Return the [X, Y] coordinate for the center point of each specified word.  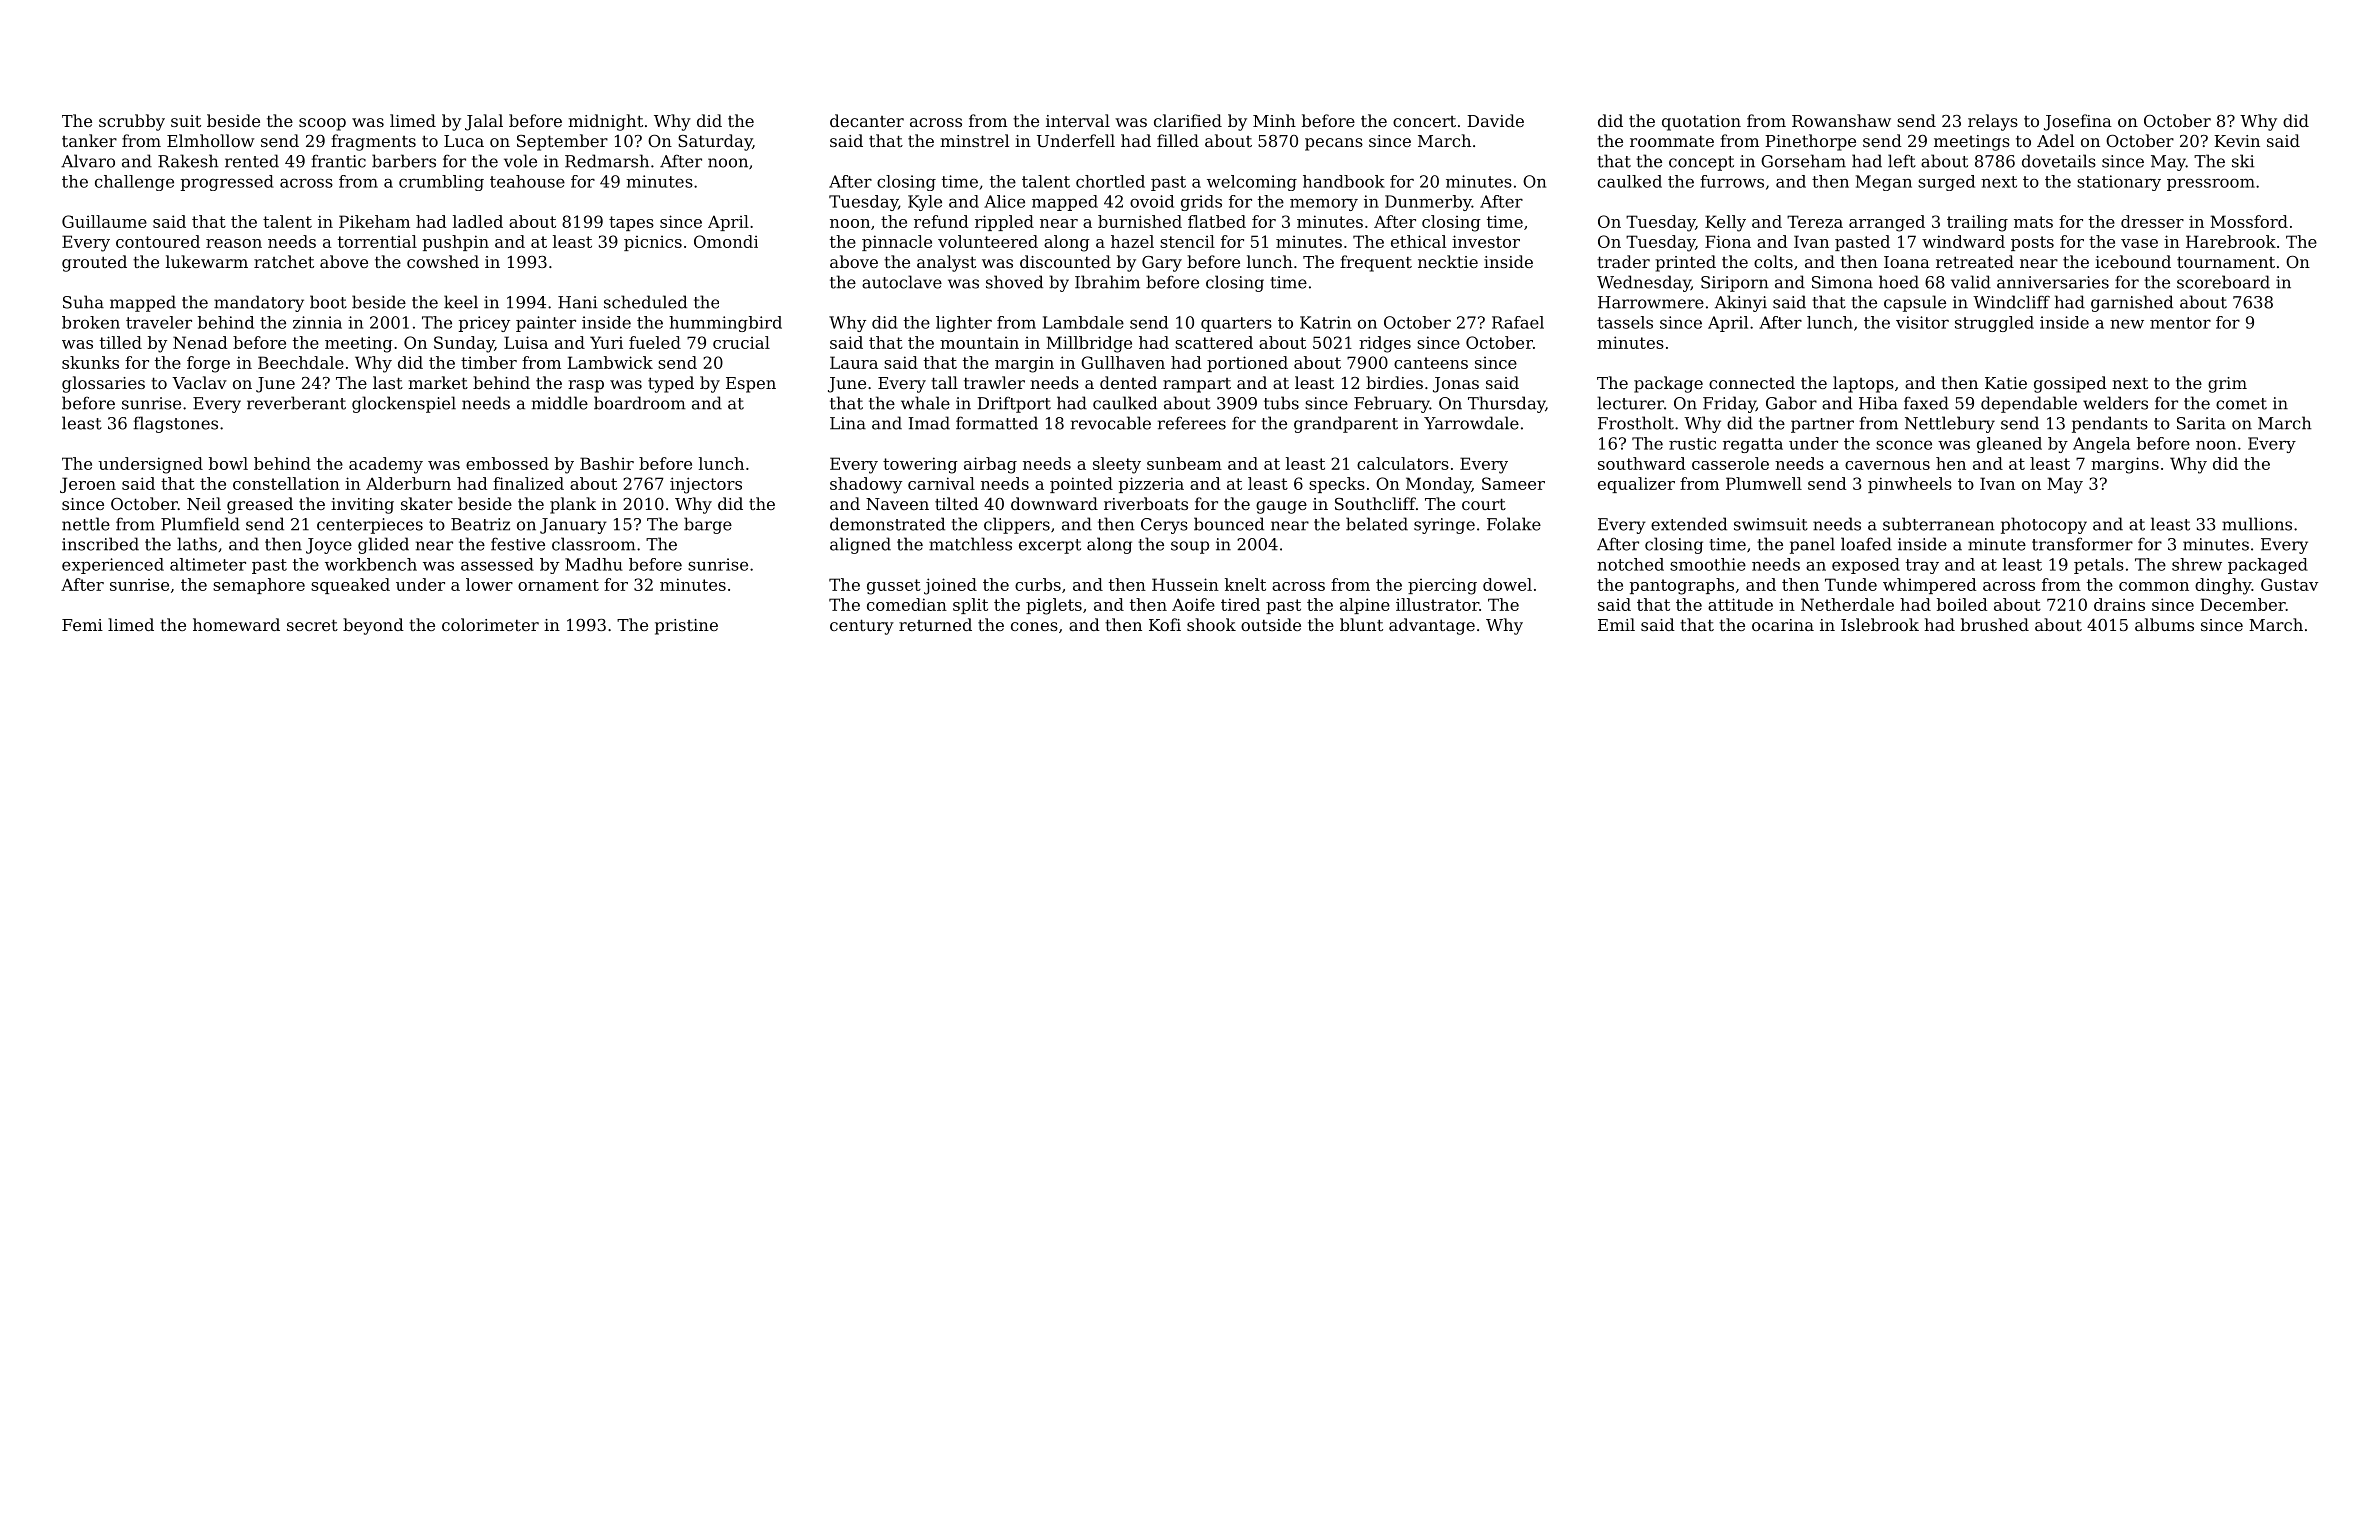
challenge [134, 183]
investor [1486, 241]
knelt [1245, 584]
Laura [854, 362]
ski [2243, 161]
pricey [484, 324]
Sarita [2201, 423]
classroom [594, 544]
